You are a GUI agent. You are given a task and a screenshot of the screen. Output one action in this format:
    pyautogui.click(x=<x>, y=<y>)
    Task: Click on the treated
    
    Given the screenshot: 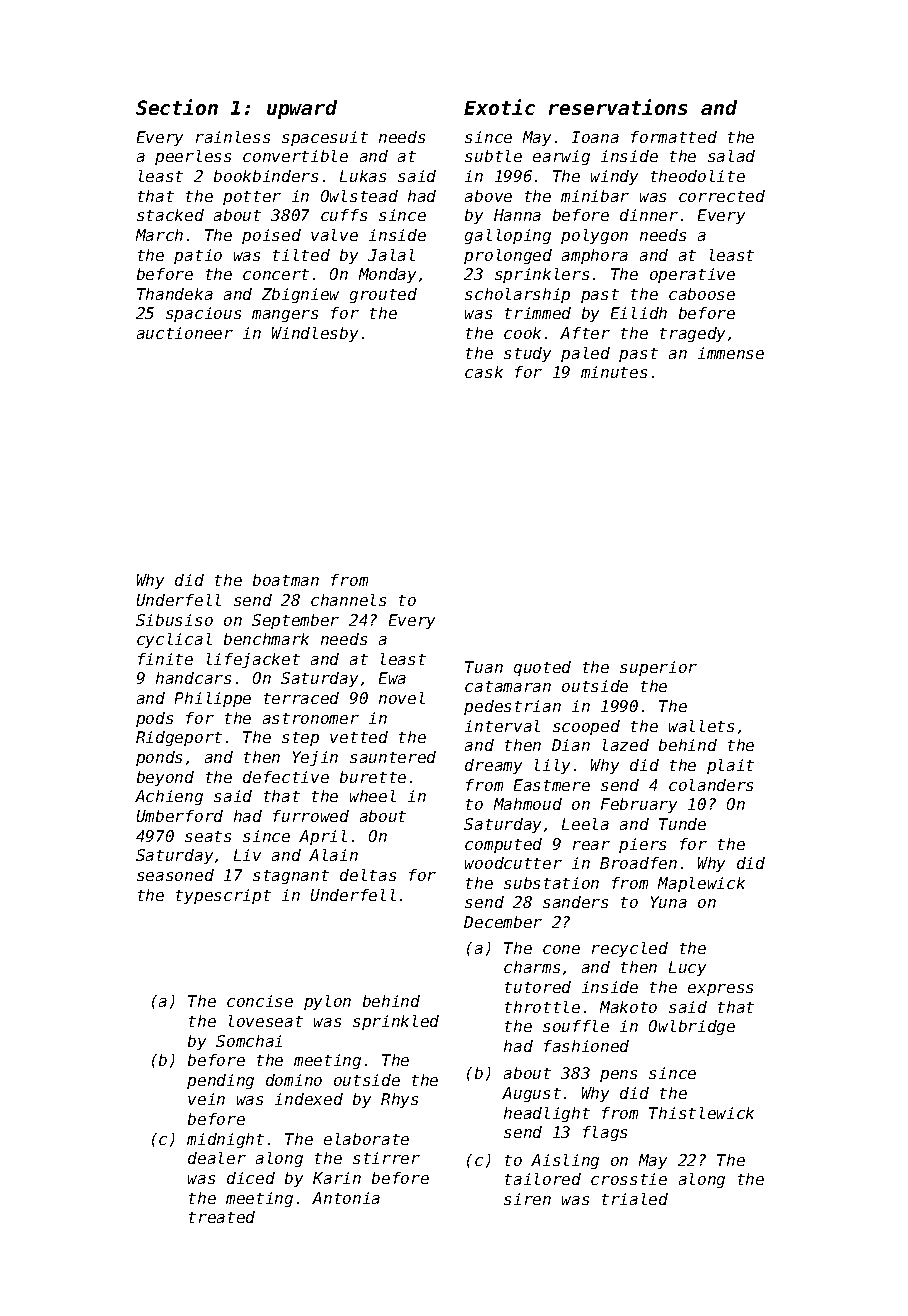 What is the action you would take?
    pyautogui.click(x=222, y=1217)
